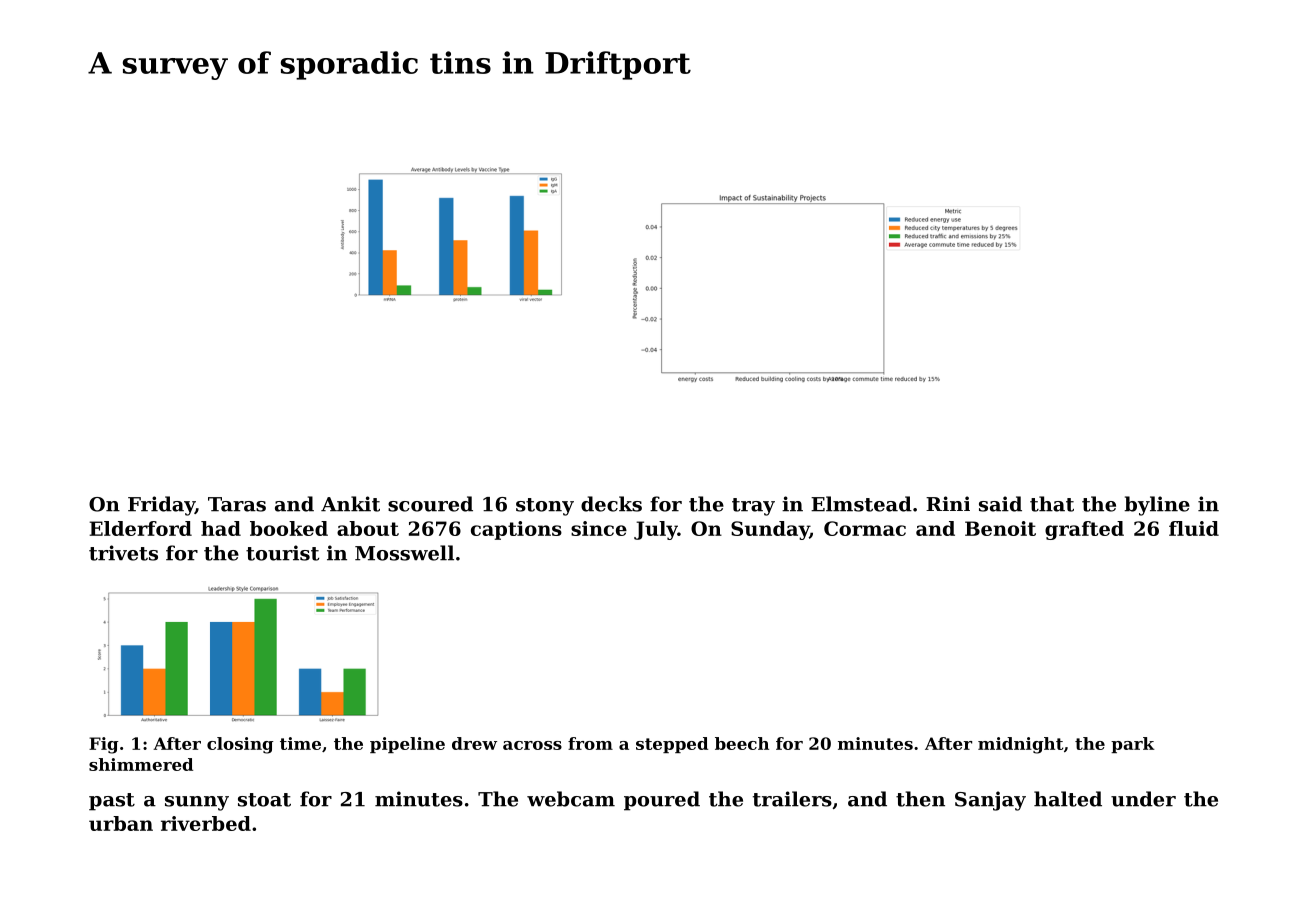 The image size is (1308, 924). Describe the element at coordinates (404, 553) in the image. I see `Mosswell` at that location.
